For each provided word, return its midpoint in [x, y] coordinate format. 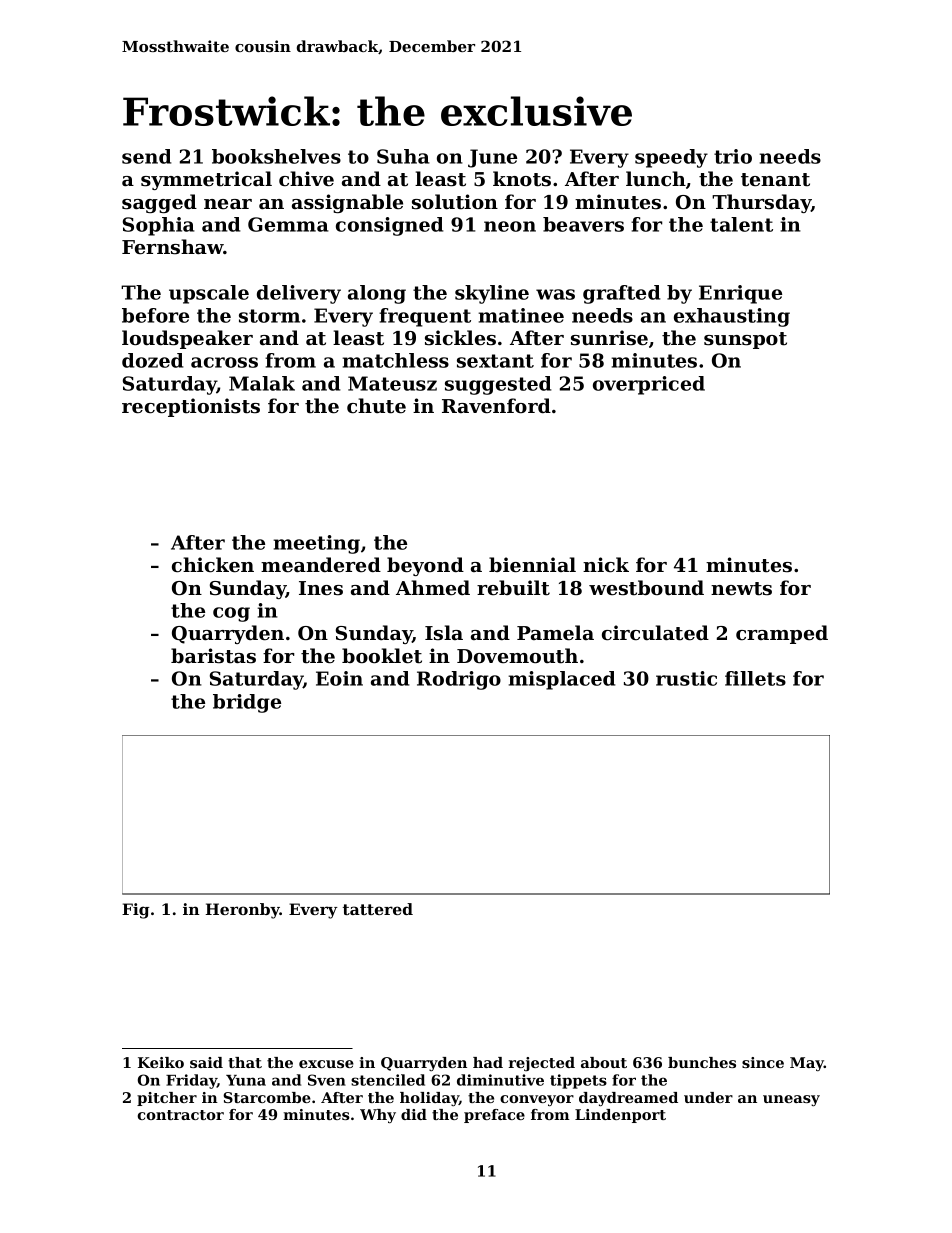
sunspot [745, 340]
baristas [213, 656]
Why [378, 1116]
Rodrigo [459, 680]
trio [733, 156]
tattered [378, 909]
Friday [191, 1081]
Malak [262, 383]
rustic [686, 678]
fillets [755, 678]
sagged [159, 203]
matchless [395, 360]
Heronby [243, 911]
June [492, 158]
